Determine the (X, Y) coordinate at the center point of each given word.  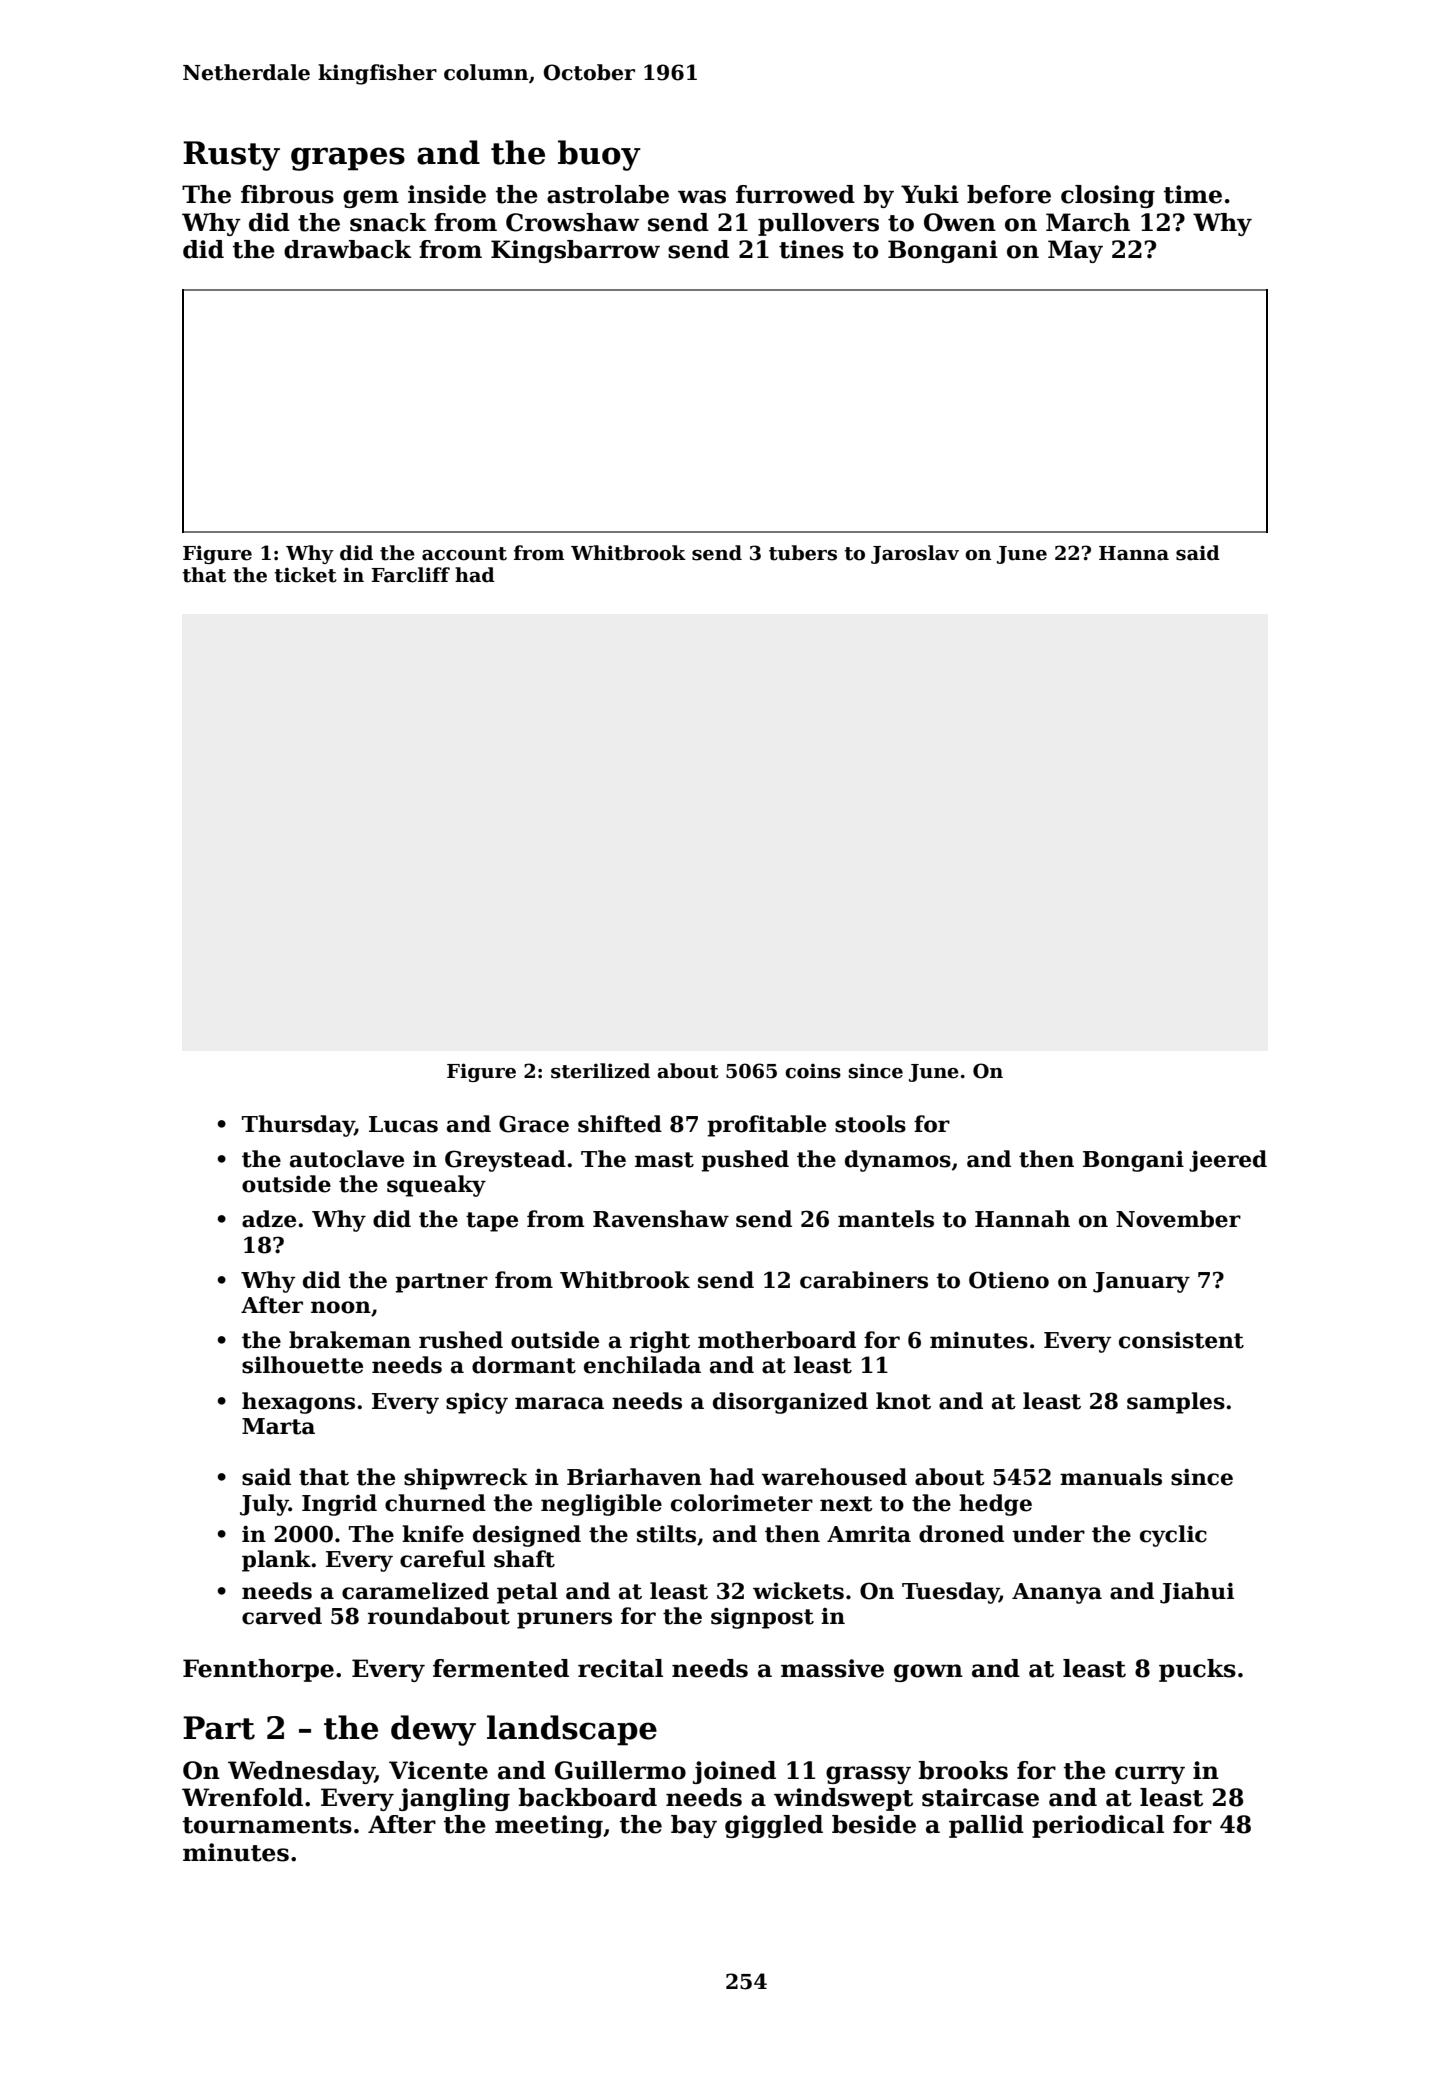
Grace (534, 1124)
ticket (305, 575)
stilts (666, 1534)
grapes (348, 159)
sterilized (600, 1071)
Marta (278, 1426)
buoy (599, 155)
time (1193, 194)
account (464, 554)
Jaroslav (915, 554)
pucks (1197, 1670)
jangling (454, 1799)
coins (813, 1071)
